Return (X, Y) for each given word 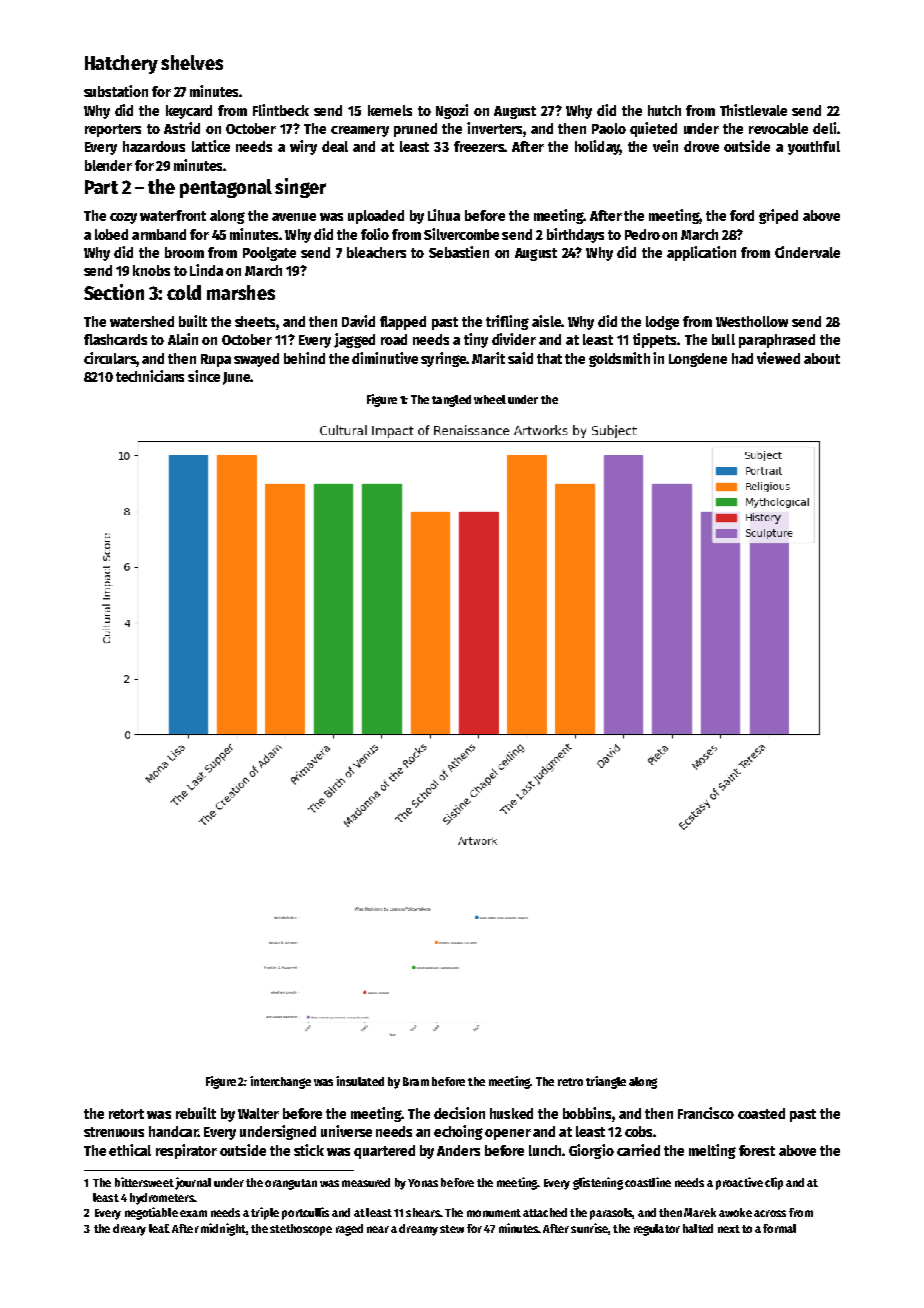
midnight (223, 1229)
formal (779, 1228)
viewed (778, 358)
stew (452, 1229)
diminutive (385, 358)
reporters (113, 130)
